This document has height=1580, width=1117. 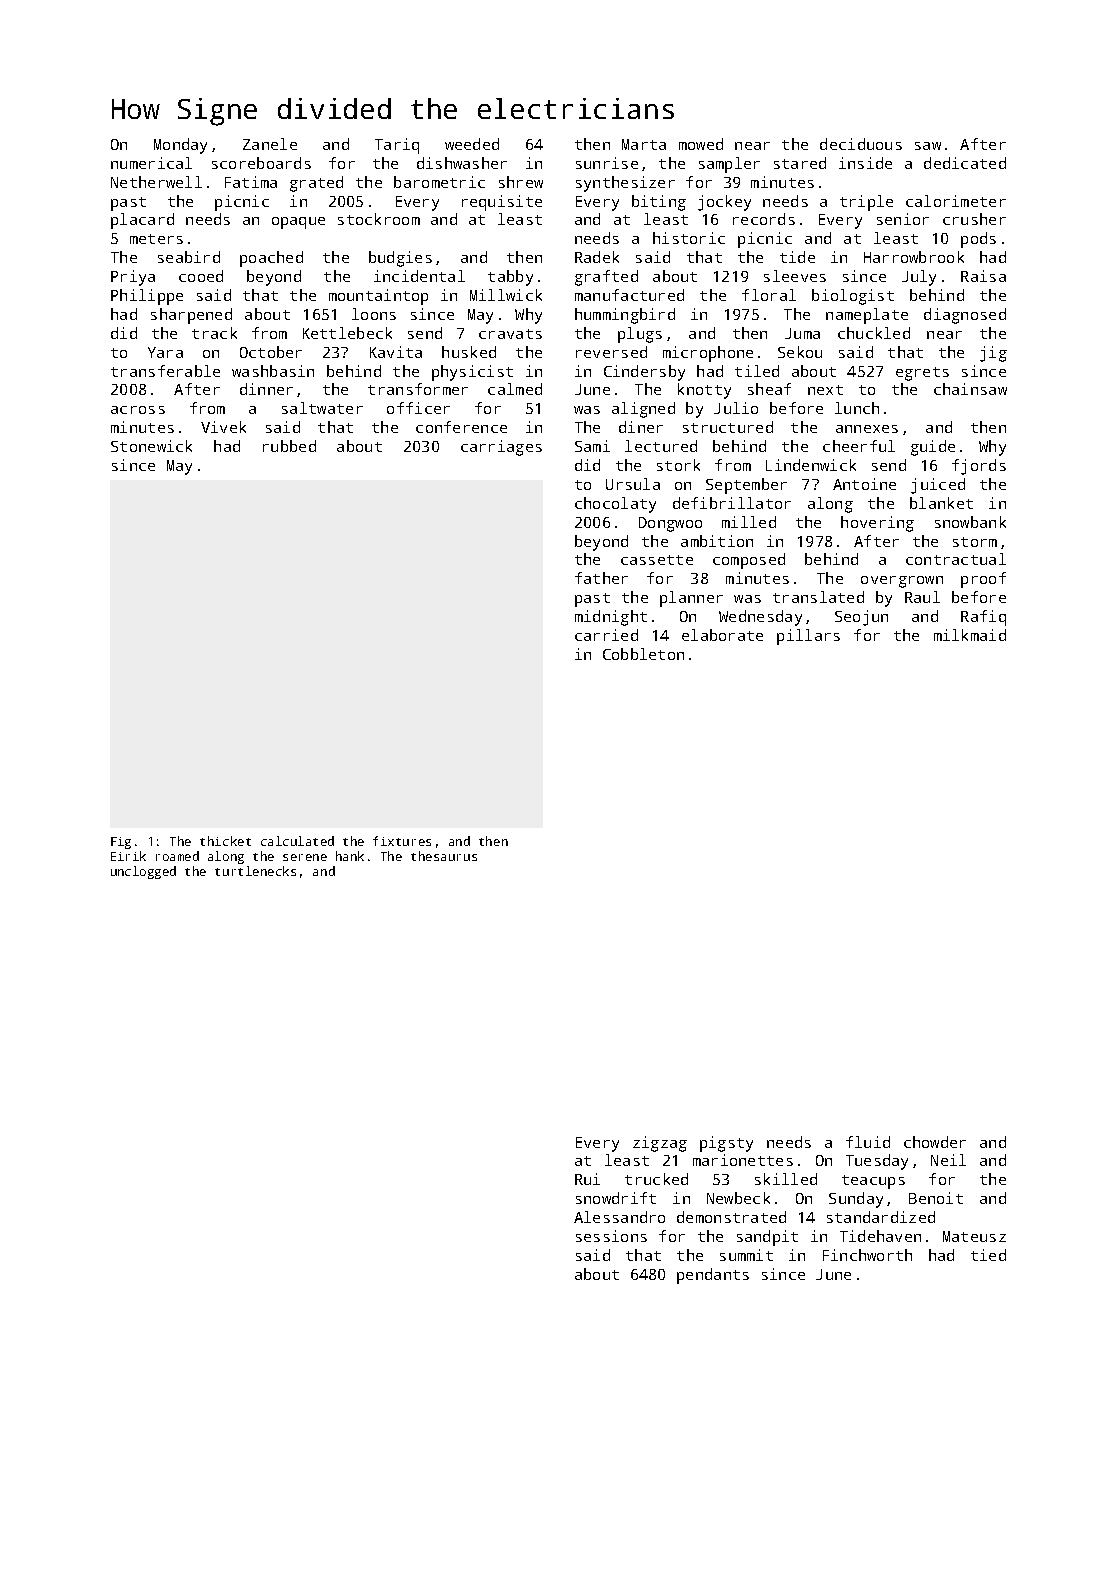 What do you see at coordinates (587, 1179) in the document?
I see `Rui` at bounding box center [587, 1179].
